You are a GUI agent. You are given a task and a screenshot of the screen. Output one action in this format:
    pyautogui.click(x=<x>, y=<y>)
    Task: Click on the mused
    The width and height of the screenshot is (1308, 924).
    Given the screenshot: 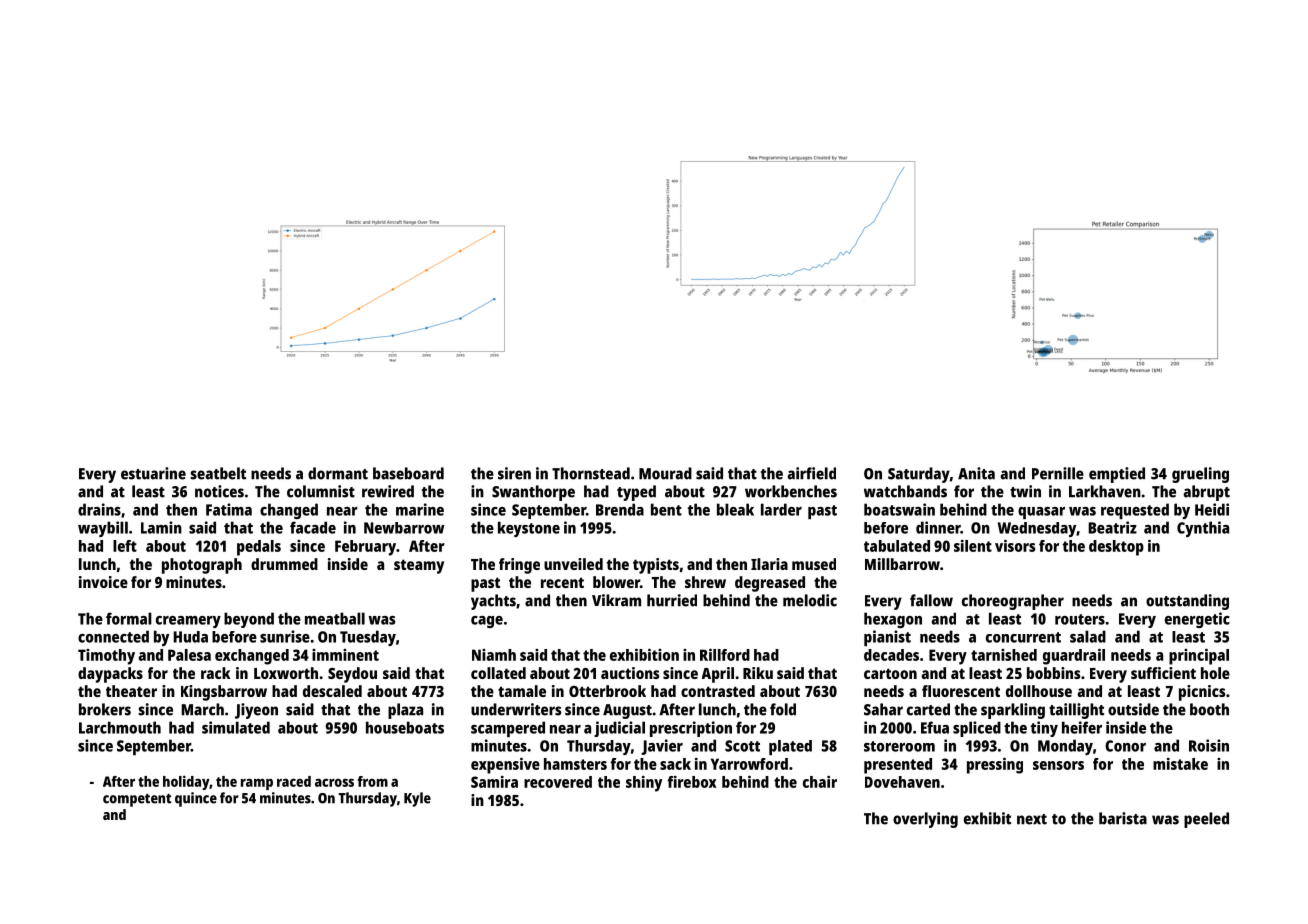 What is the action you would take?
    pyautogui.click(x=814, y=564)
